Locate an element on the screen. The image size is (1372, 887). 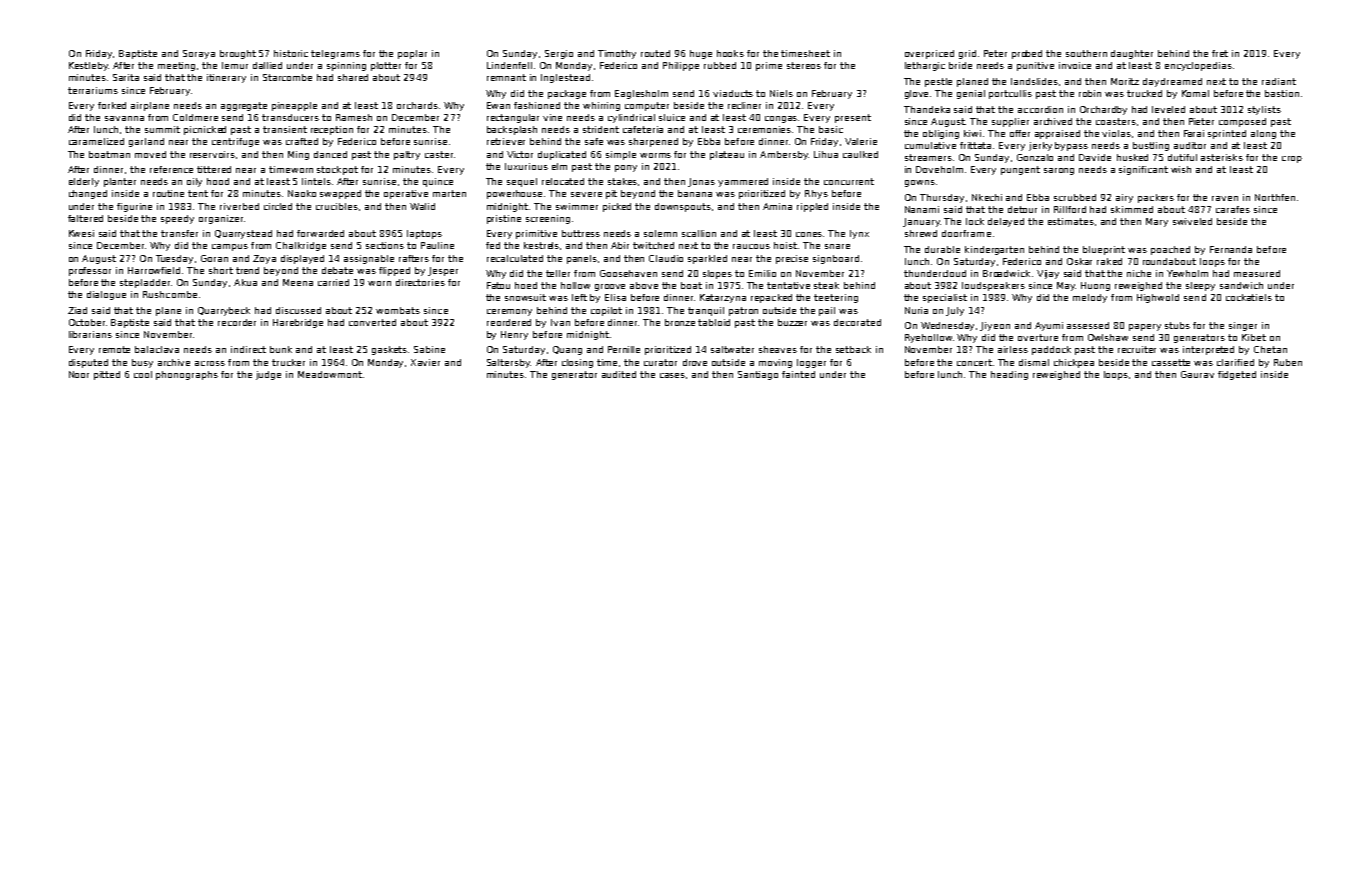
Inglestead is located at coordinates (565, 78).
